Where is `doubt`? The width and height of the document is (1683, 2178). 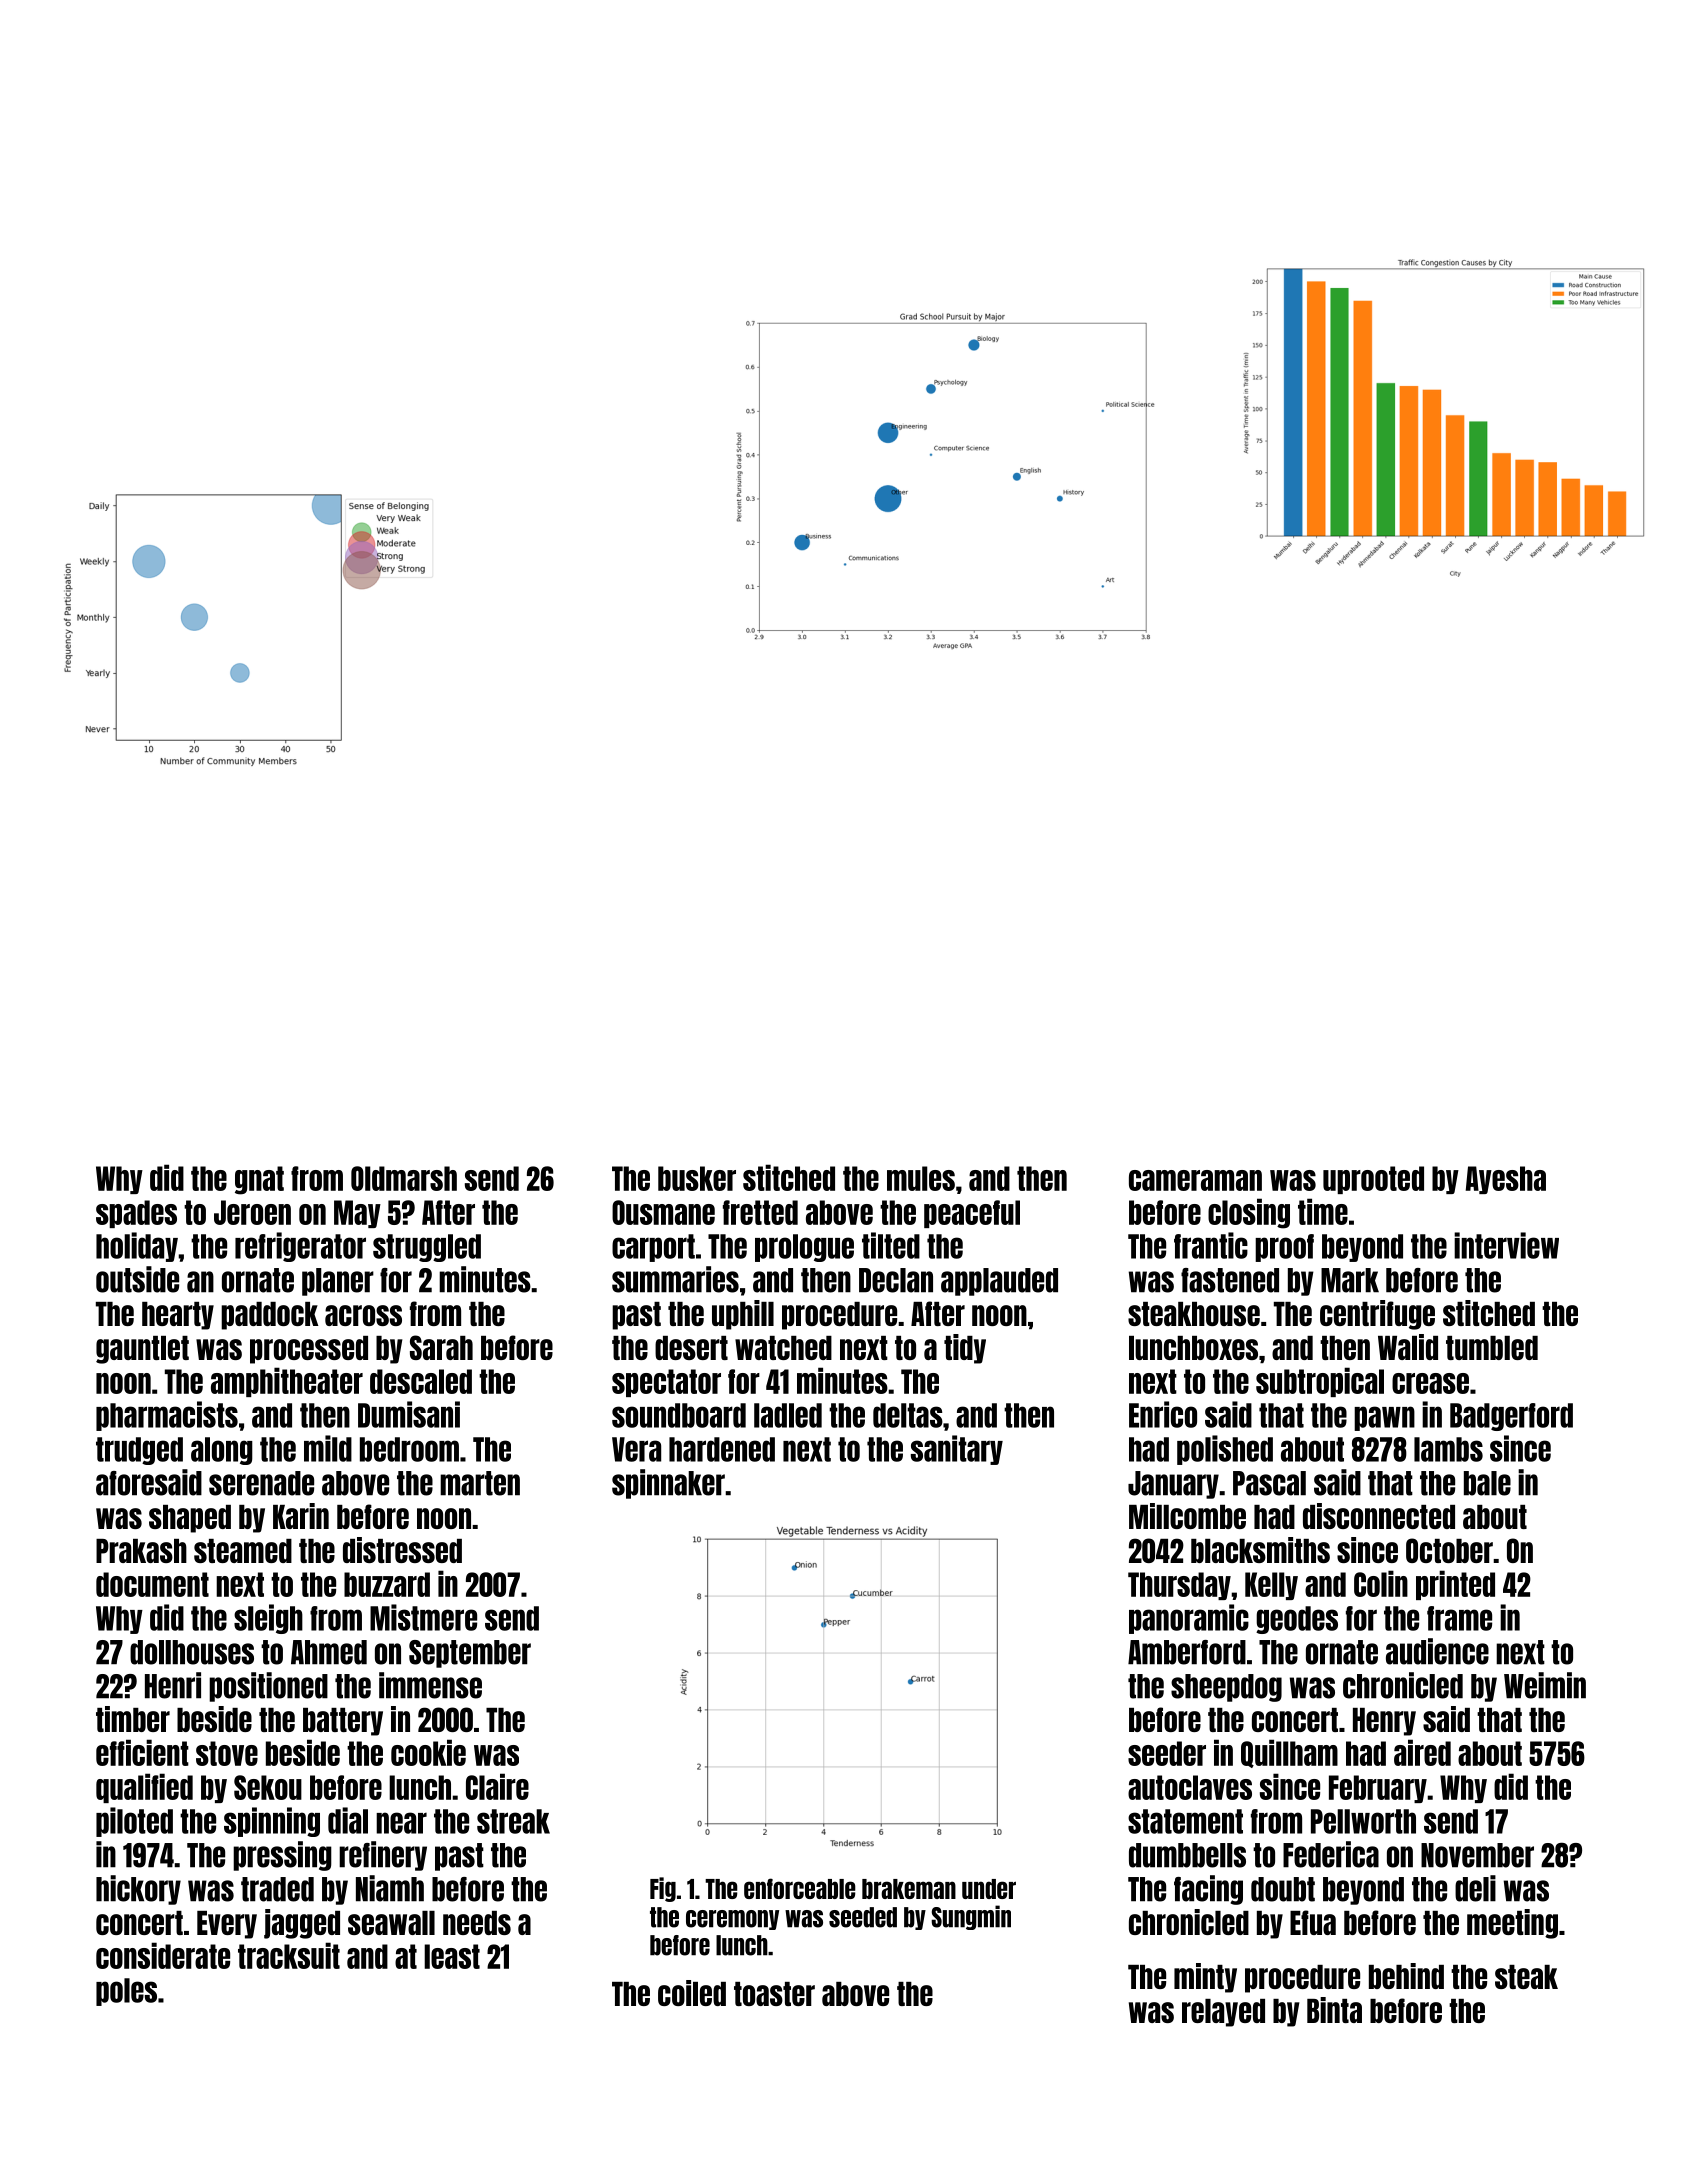
doubt is located at coordinates (1283, 1889).
